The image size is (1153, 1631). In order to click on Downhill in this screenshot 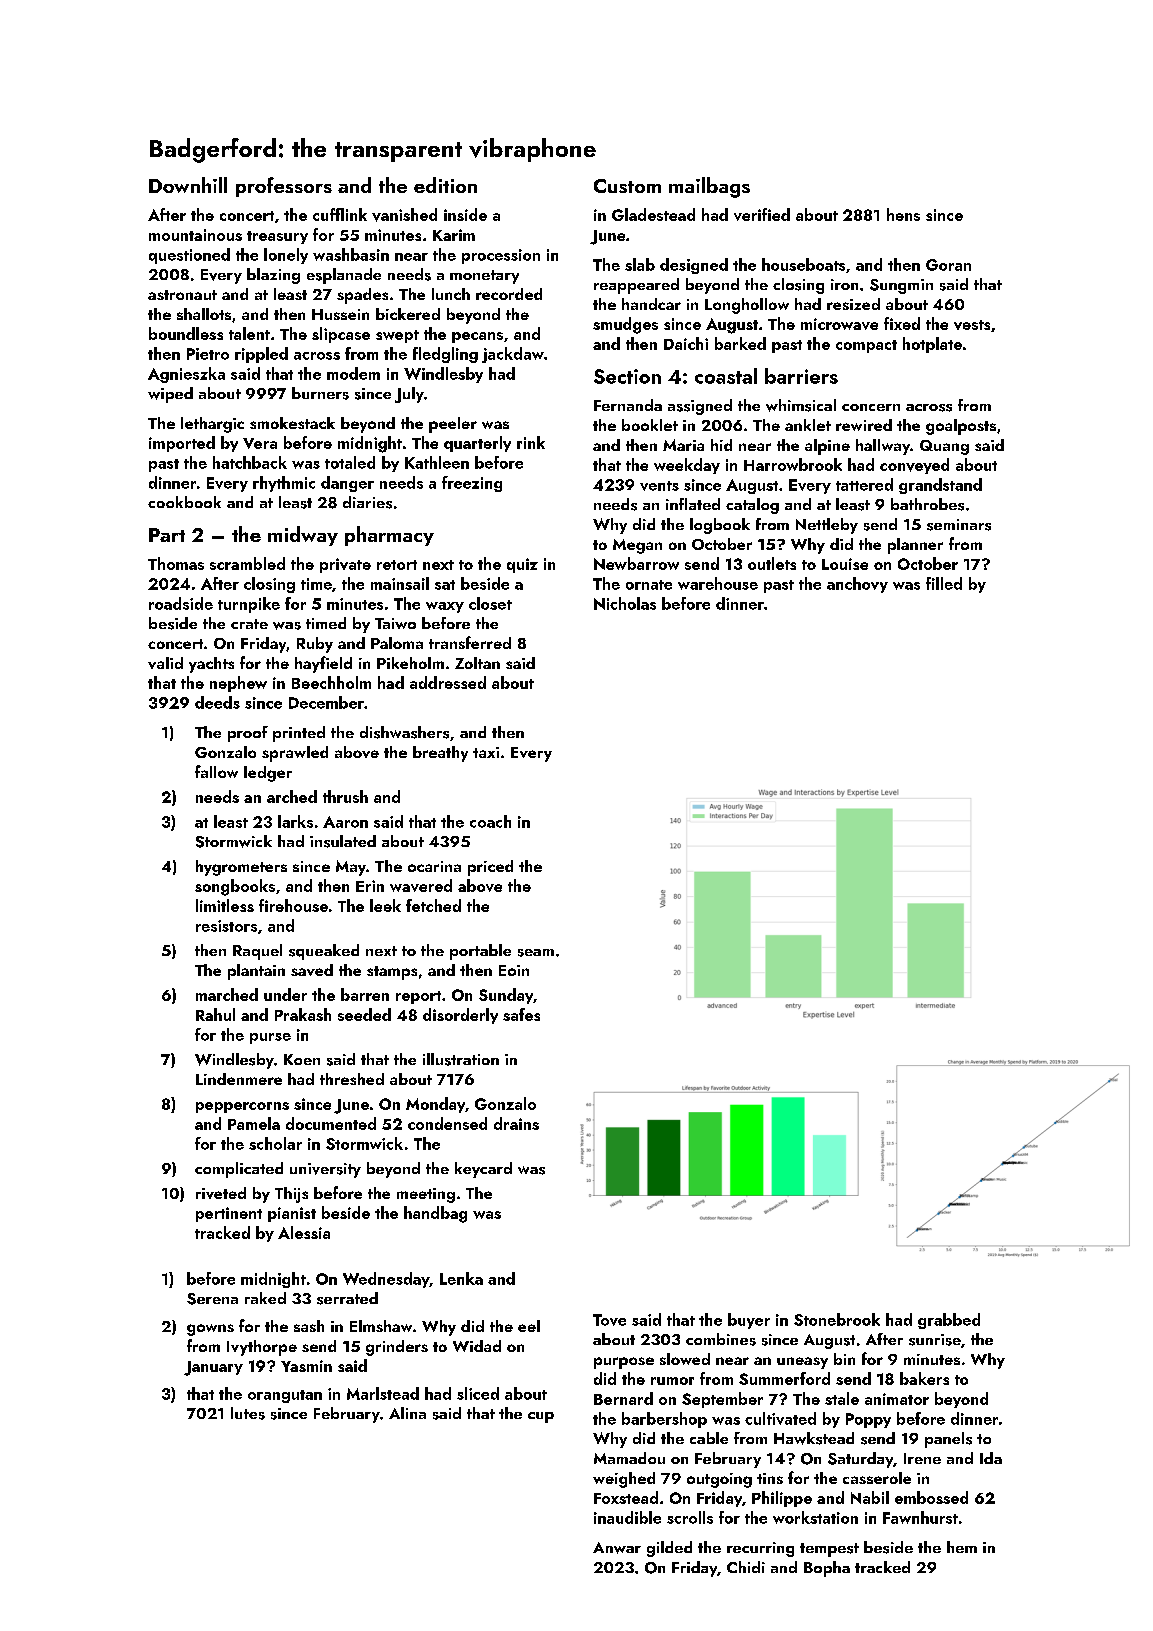, I will do `click(188, 185)`.
